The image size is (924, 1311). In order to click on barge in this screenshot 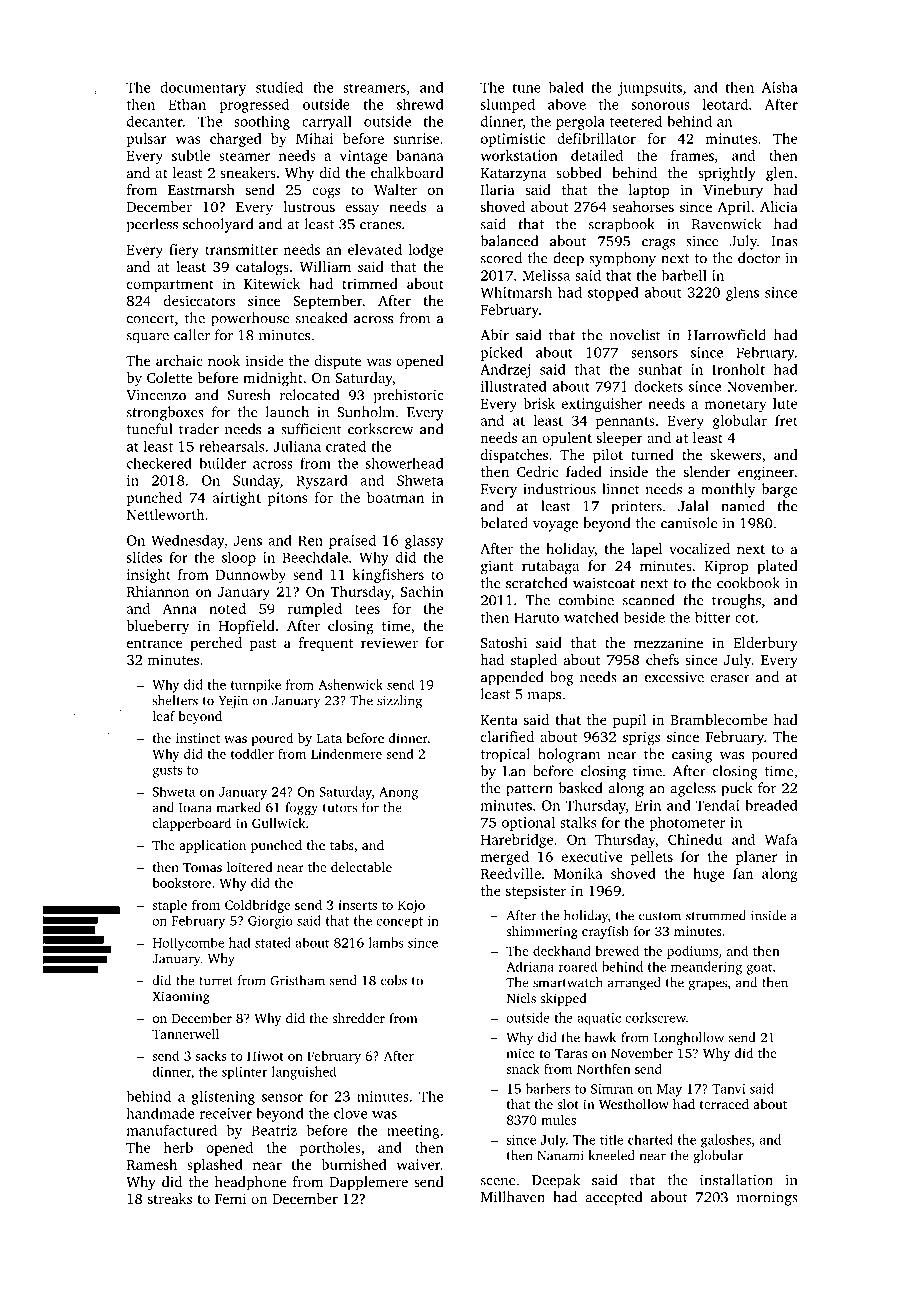, I will do `click(779, 490)`.
